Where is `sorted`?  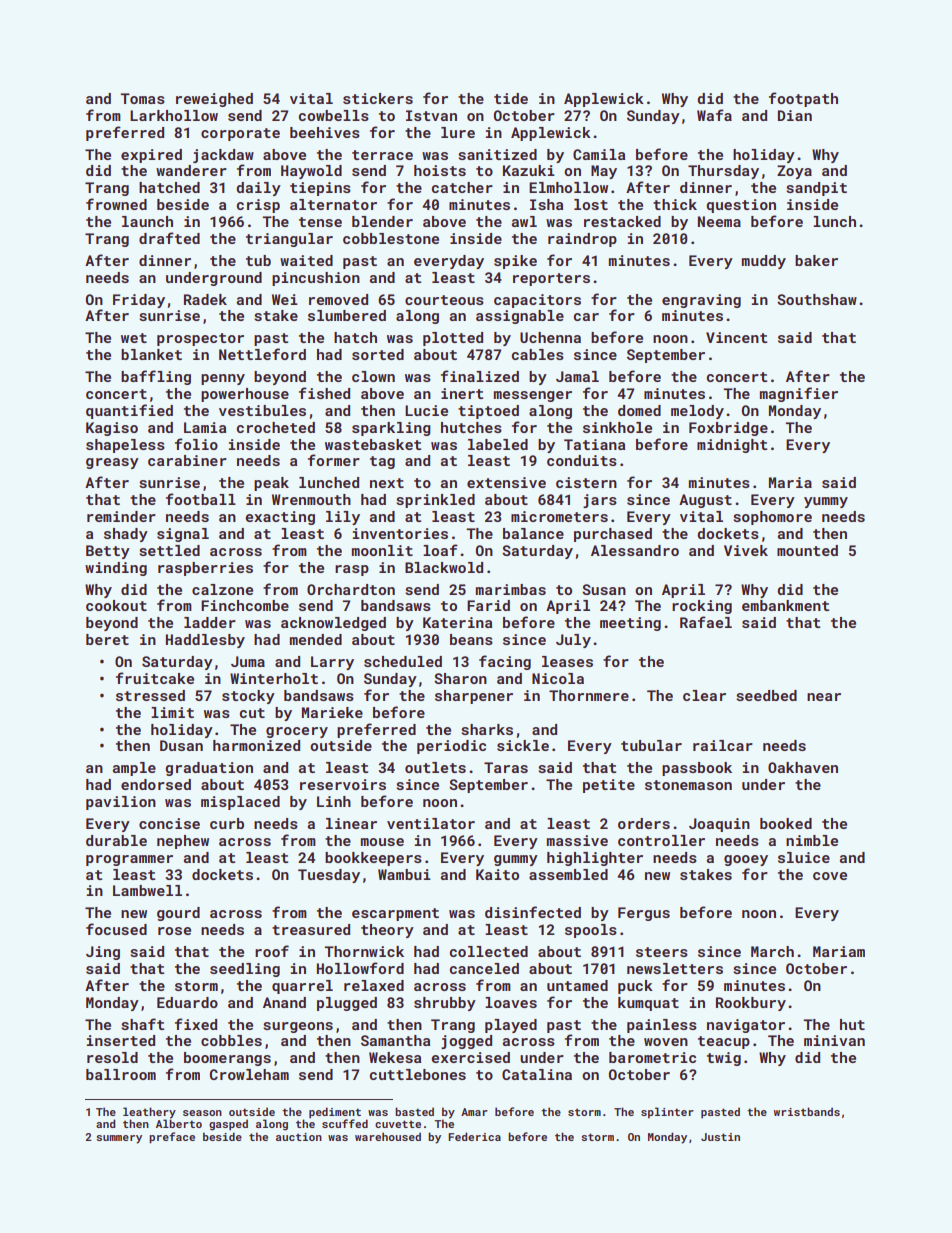 sorted is located at coordinates (378, 354).
